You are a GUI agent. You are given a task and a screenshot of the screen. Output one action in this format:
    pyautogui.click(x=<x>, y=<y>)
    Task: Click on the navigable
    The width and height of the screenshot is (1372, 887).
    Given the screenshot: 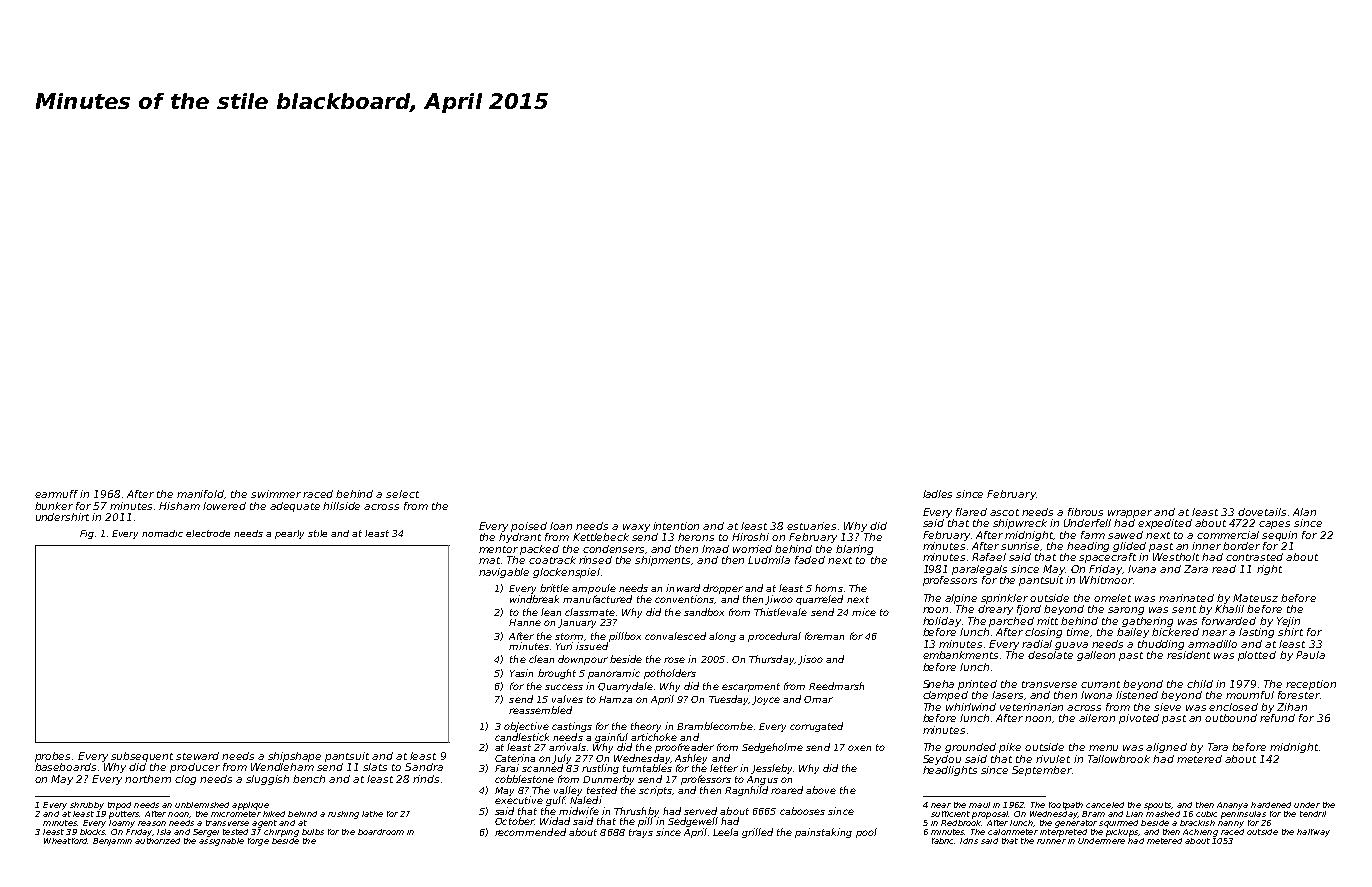 What is the action you would take?
    pyautogui.click(x=504, y=573)
